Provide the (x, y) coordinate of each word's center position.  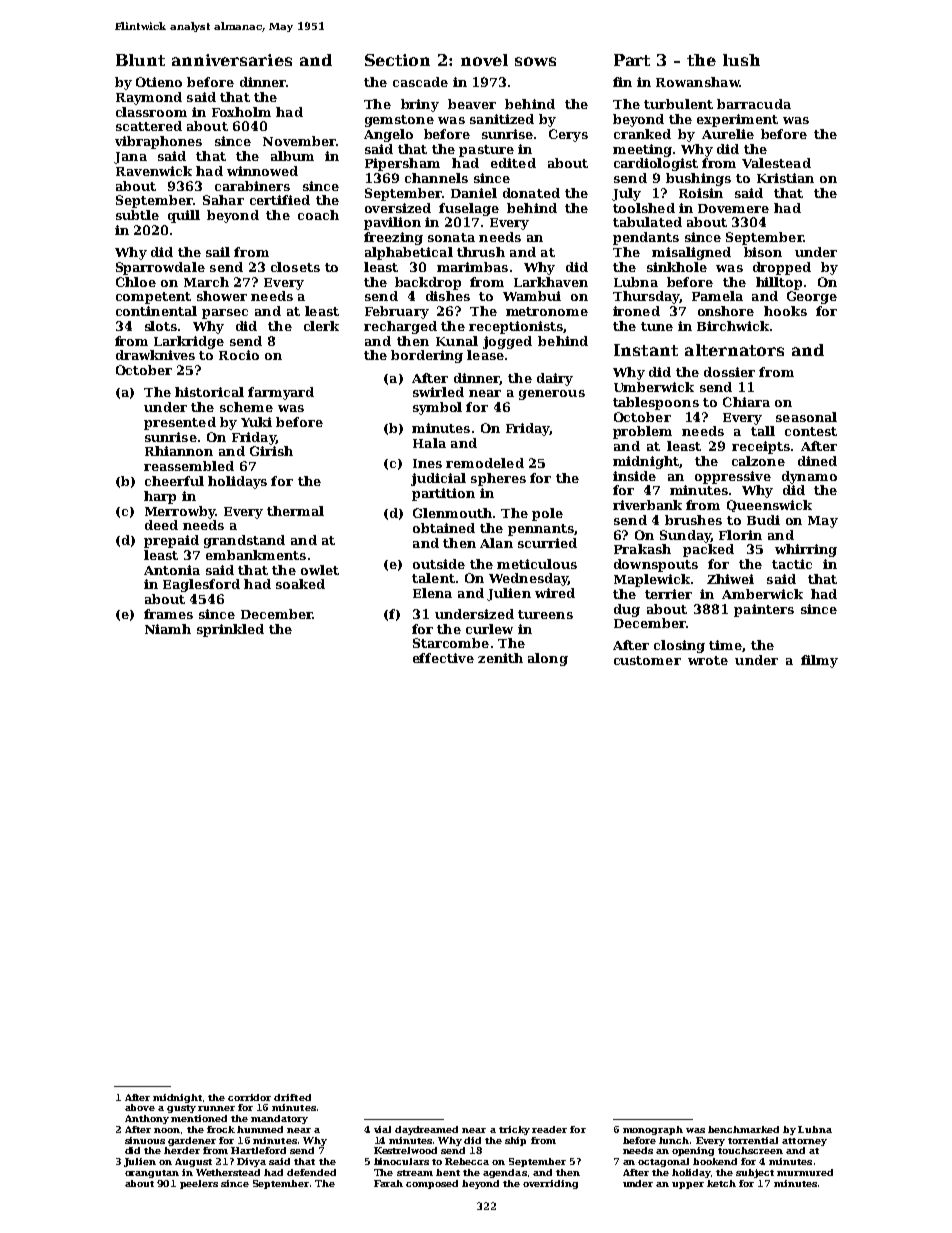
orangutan (152, 1174)
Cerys (568, 135)
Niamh (168, 629)
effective (443, 658)
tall (763, 431)
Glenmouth (452, 513)
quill (184, 216)
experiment (737, 120)
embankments (256, 555)
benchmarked (743, 1129)
